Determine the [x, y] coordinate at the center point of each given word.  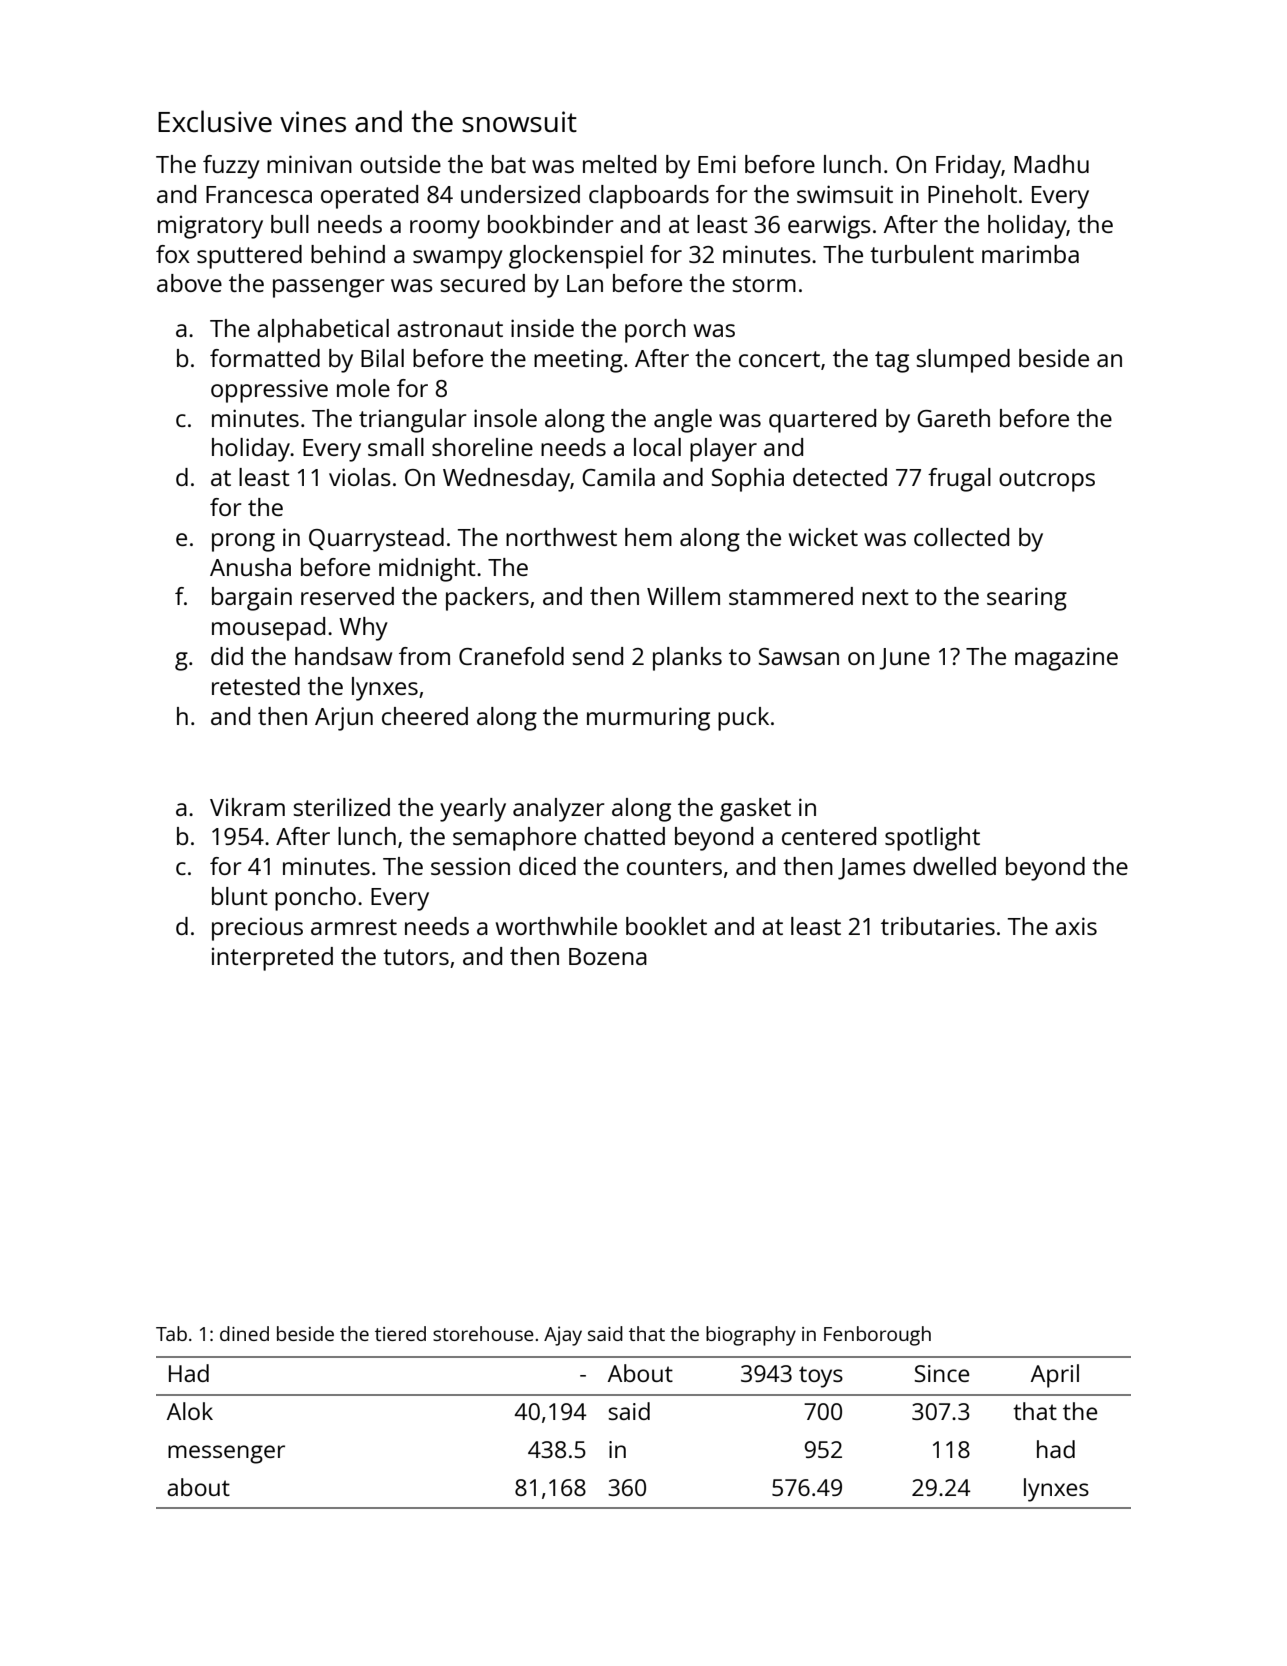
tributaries [938, 926]
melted [619, 164]
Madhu [1051, 164]
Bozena [608, 956]
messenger [226, 1454]
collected [961, 537]
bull [290, 224]
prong [243, 542]
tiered [400, 1333]
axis [1076, 926]
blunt [240, 896]
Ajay [563, 1336]
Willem [683, 596]
